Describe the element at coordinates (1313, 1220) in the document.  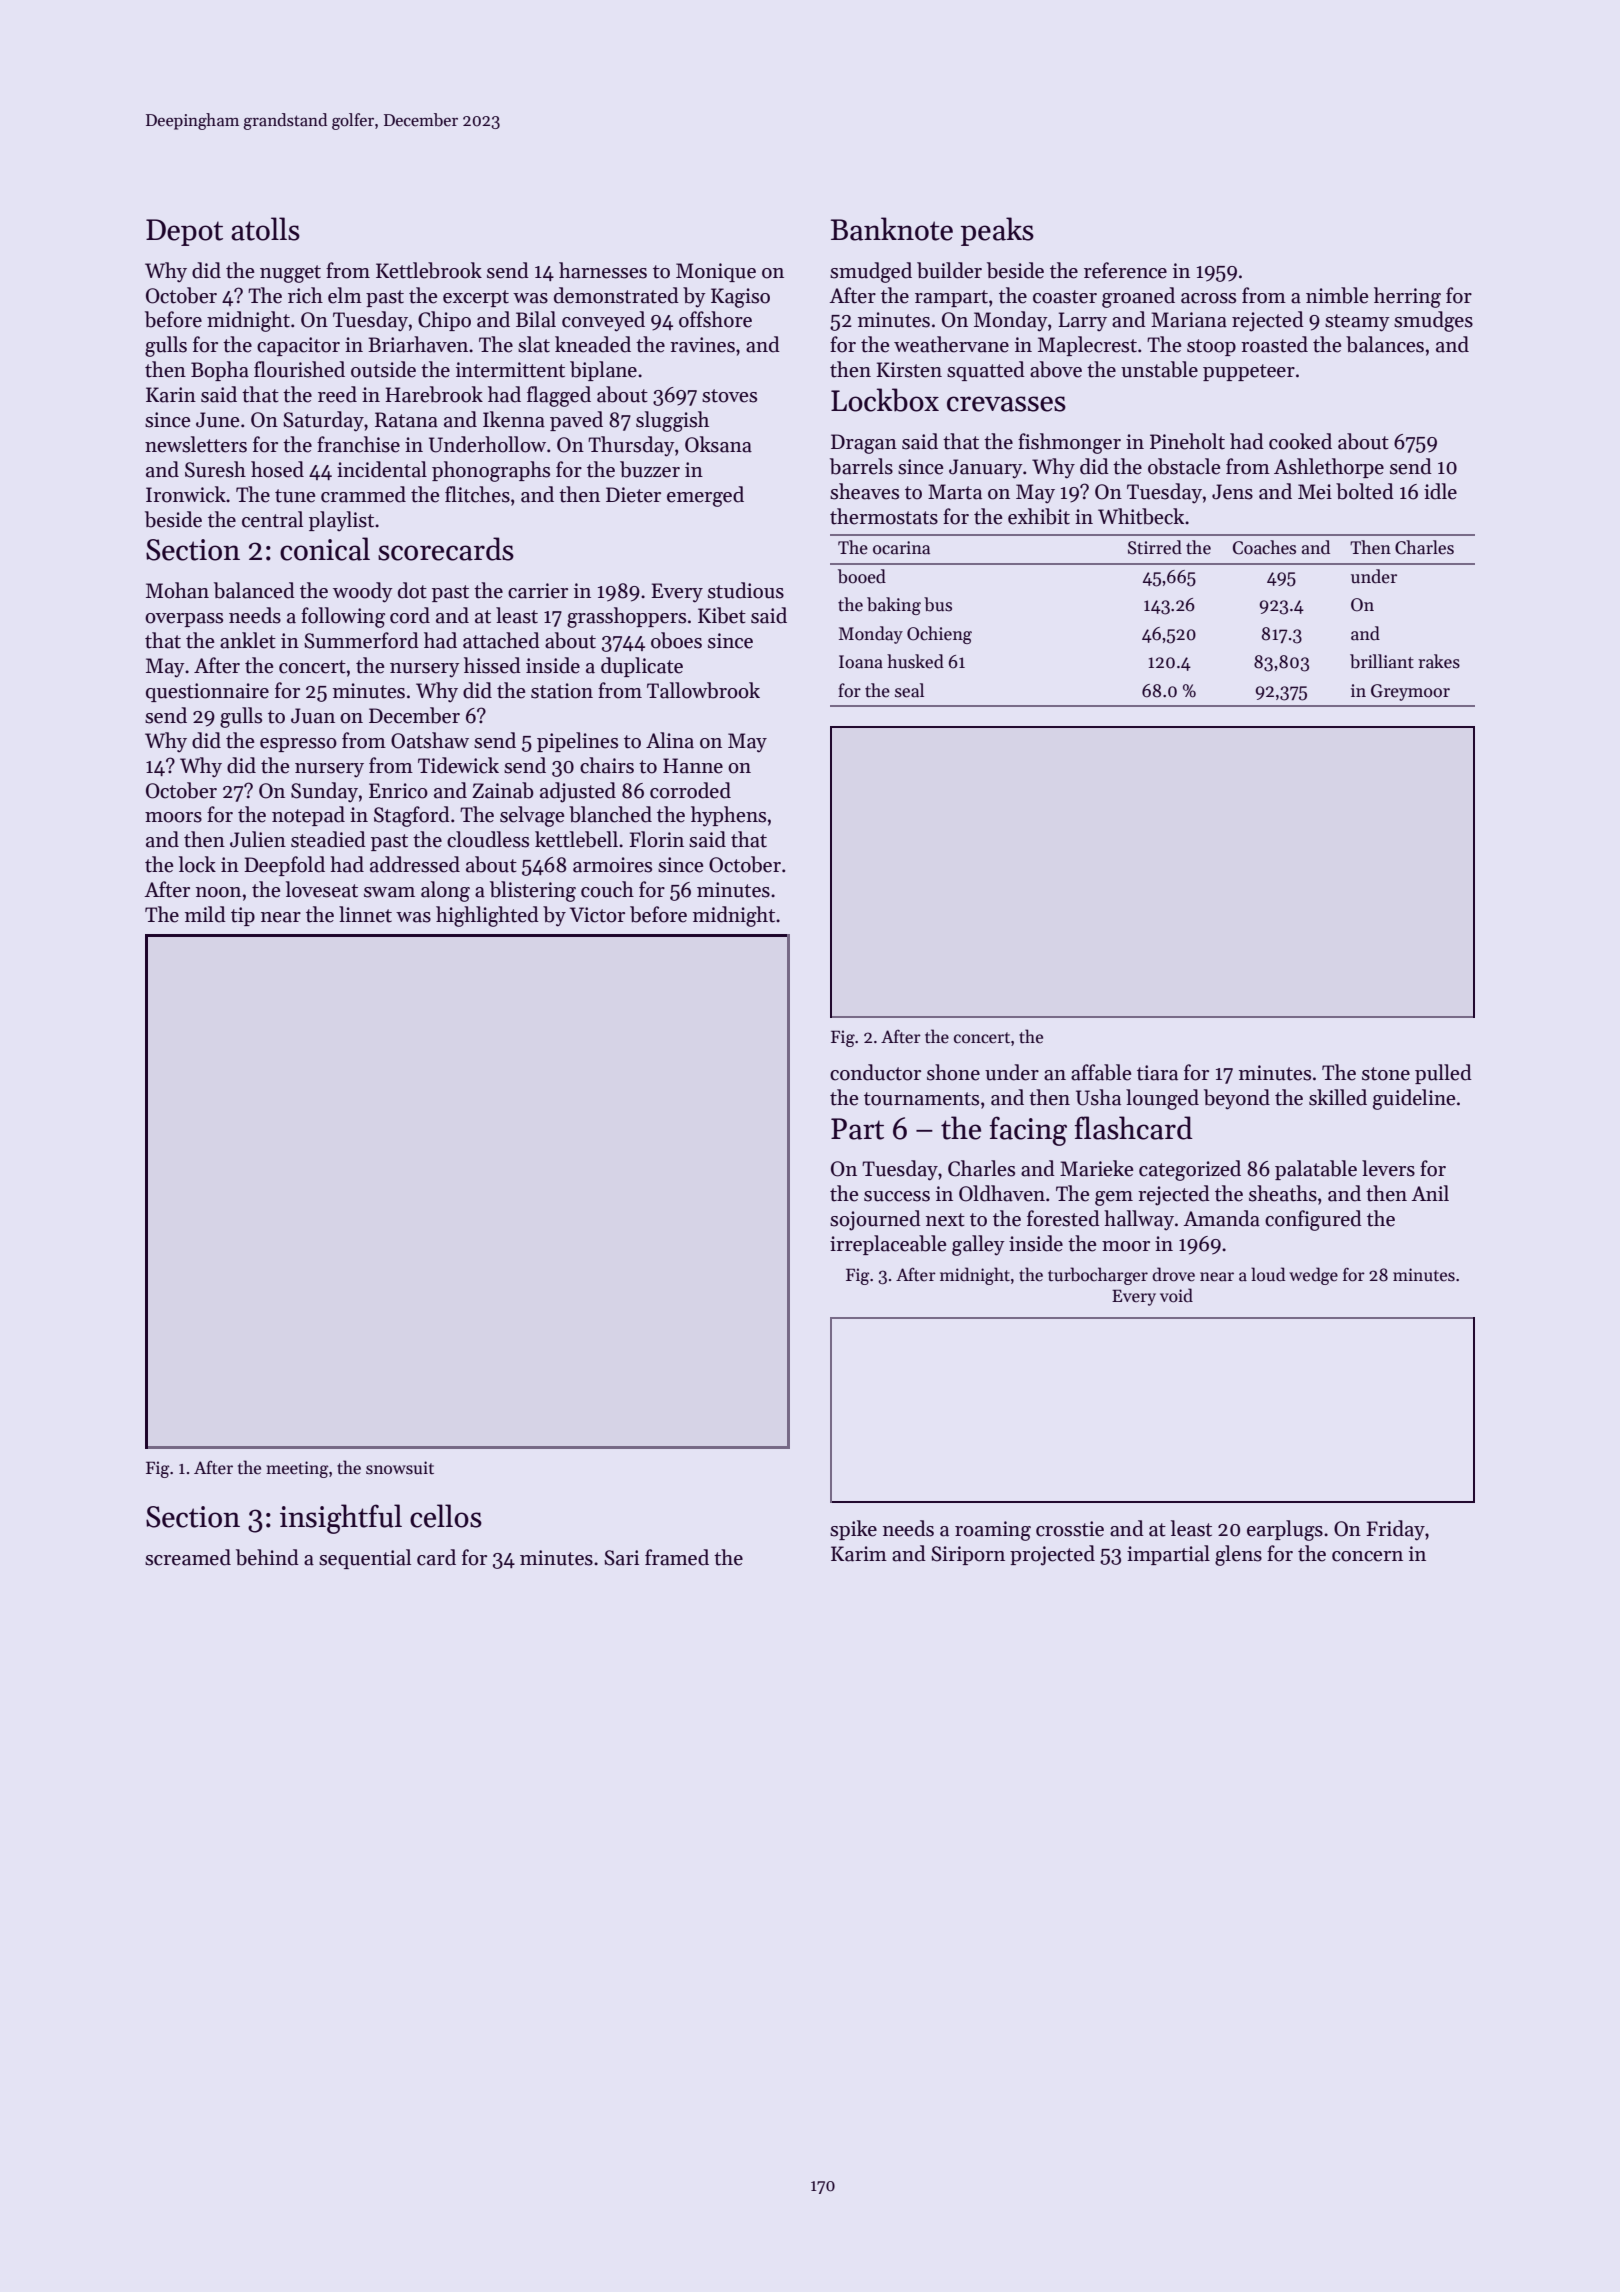
I see `configured` at that location.
